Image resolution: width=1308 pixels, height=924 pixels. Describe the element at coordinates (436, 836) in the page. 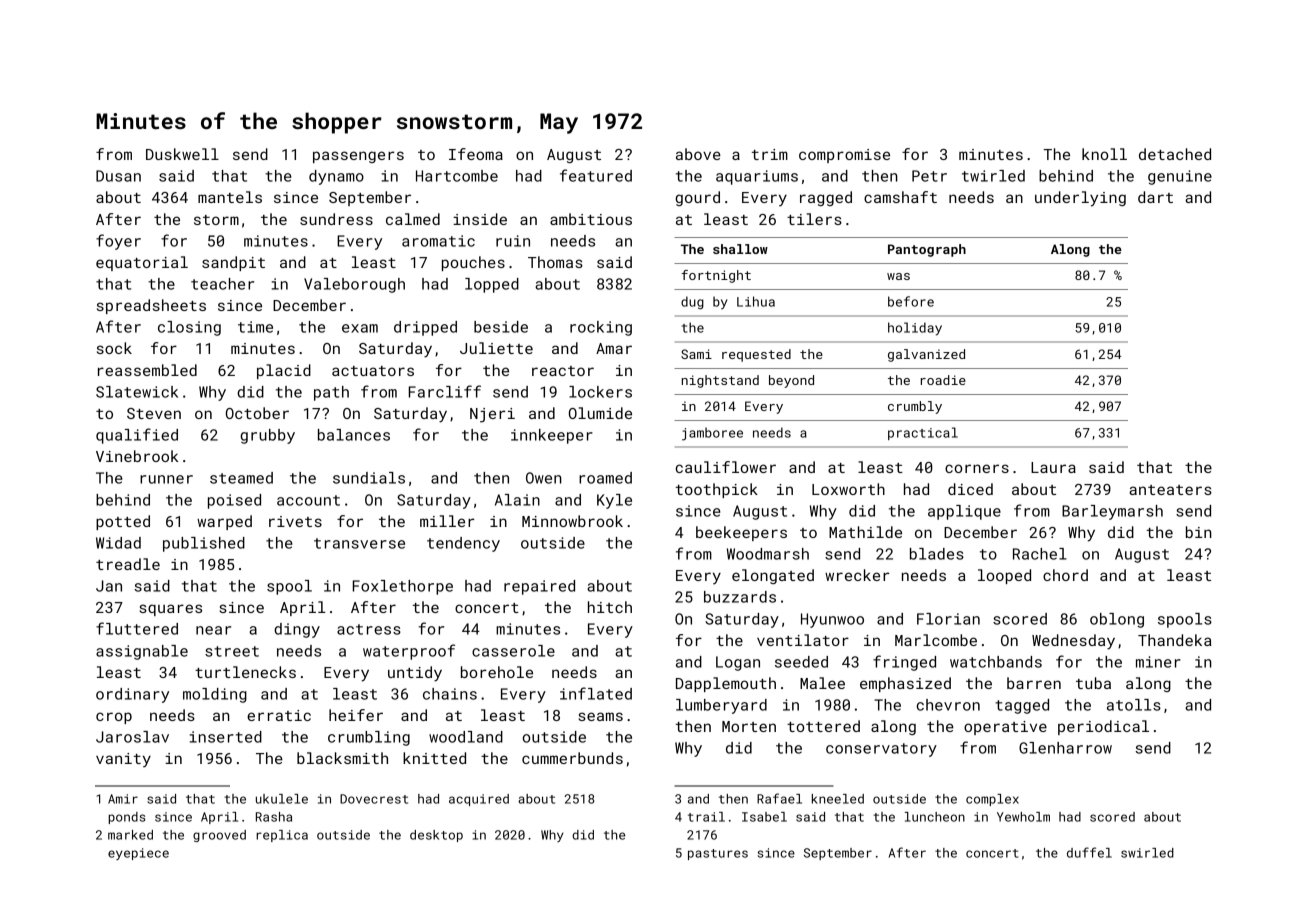

I see `desktop` at that location.
